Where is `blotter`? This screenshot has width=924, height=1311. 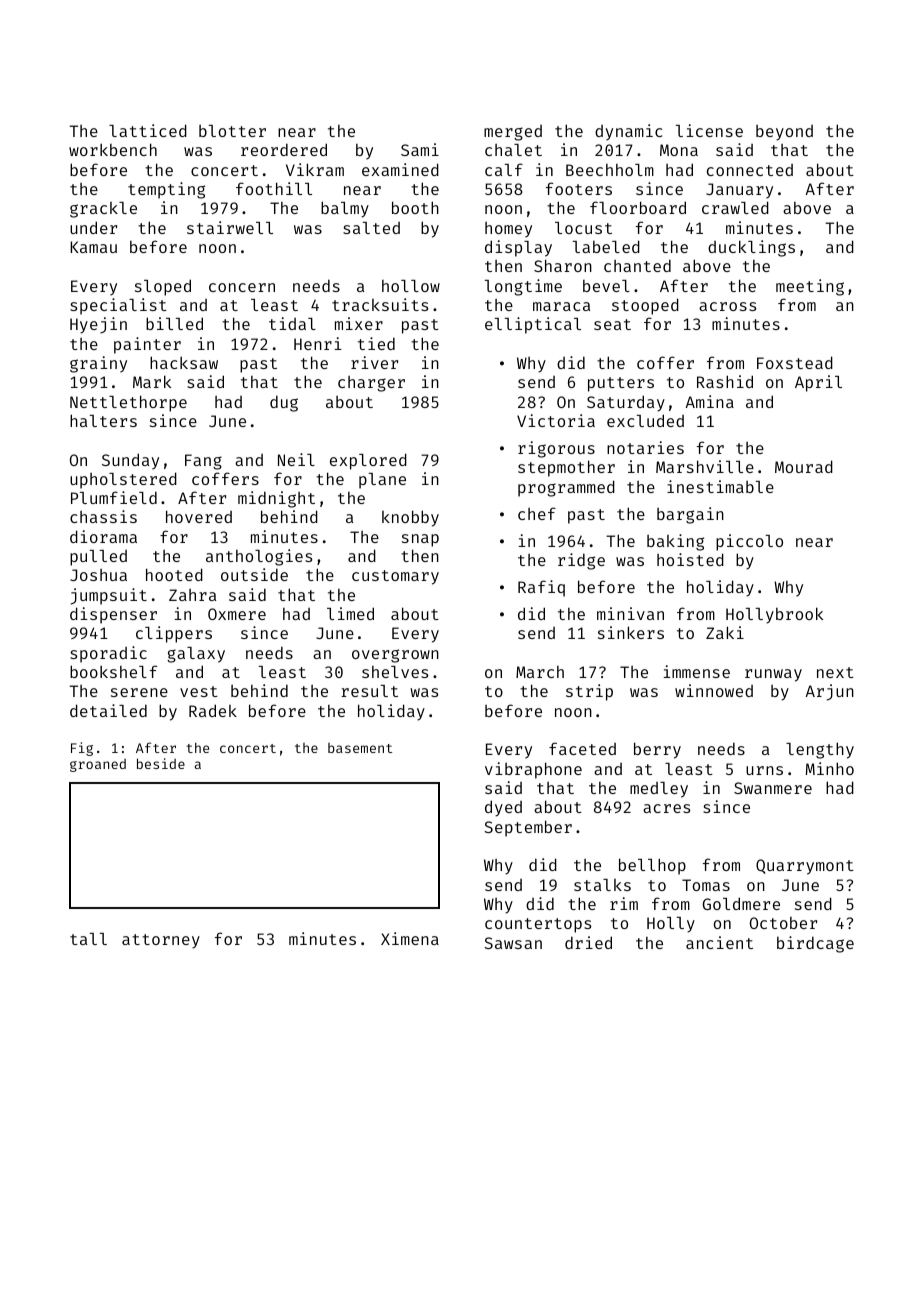 blotter is located at coordinates (232, 130).
